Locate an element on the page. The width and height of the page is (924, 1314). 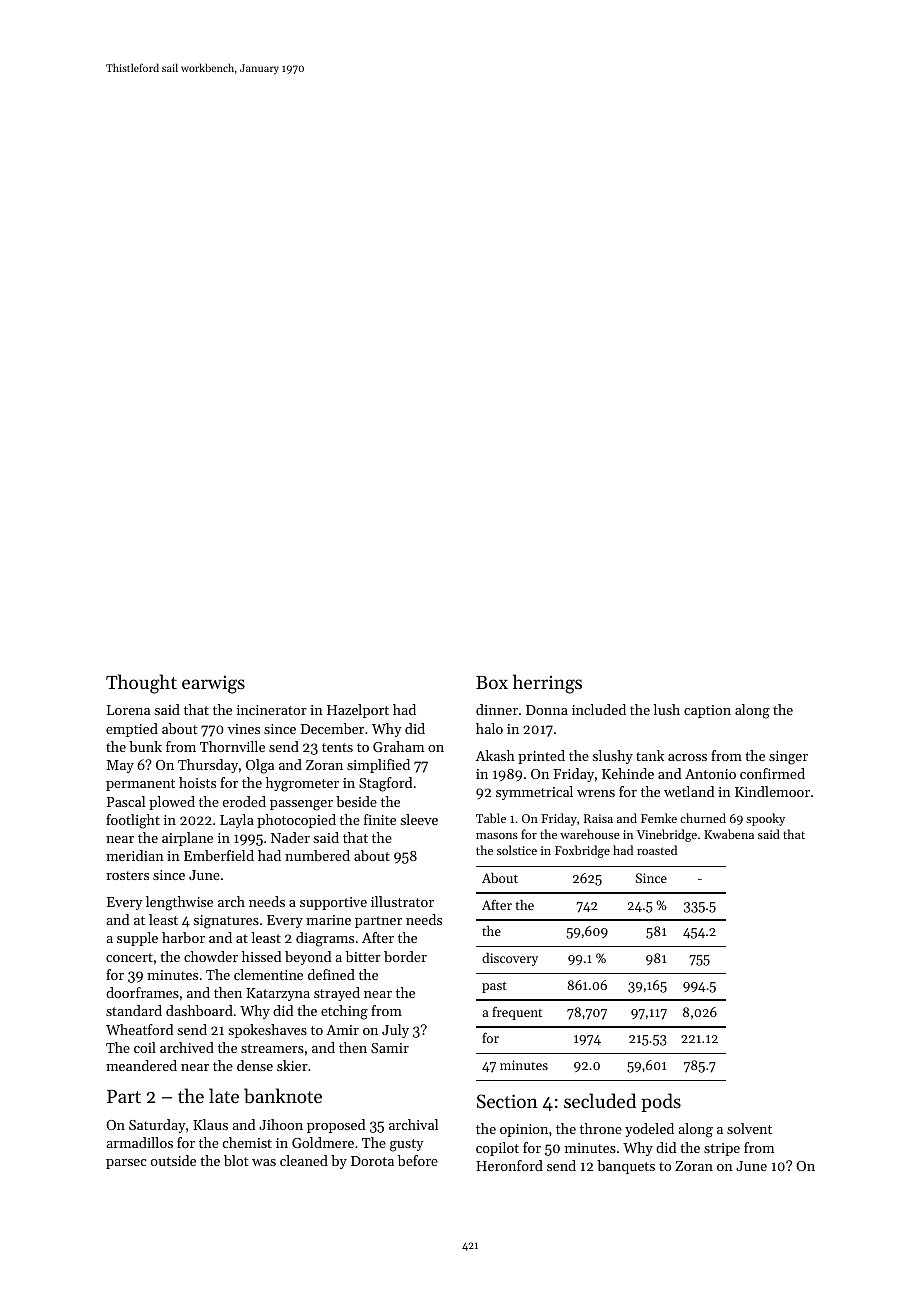
strayed is located at coordinates (337, 994).
